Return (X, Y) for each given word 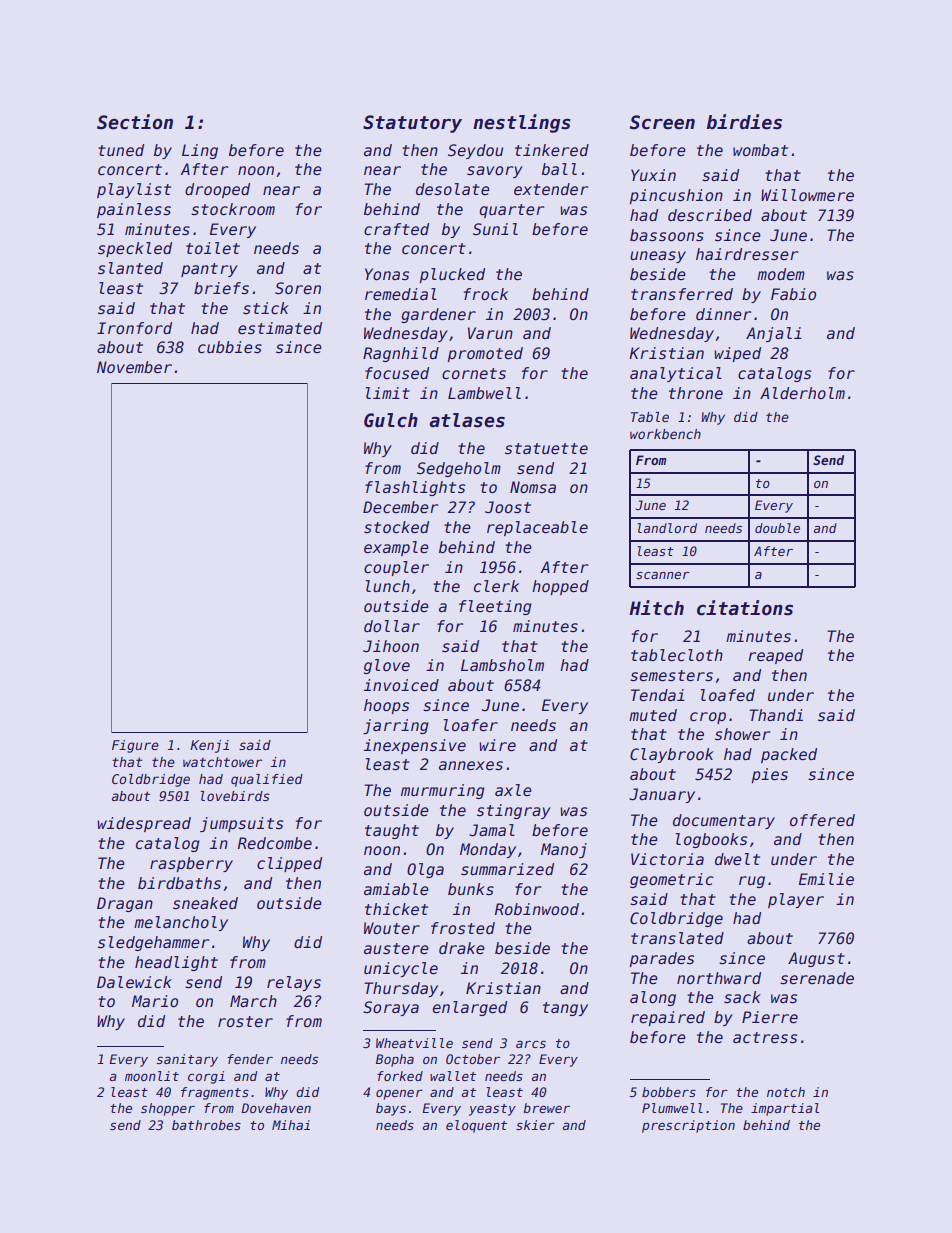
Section (135, 122)
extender (551, 189)
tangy (565, 1009)
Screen (662, 122)
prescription (688, 1126)
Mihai (291, 1125)
